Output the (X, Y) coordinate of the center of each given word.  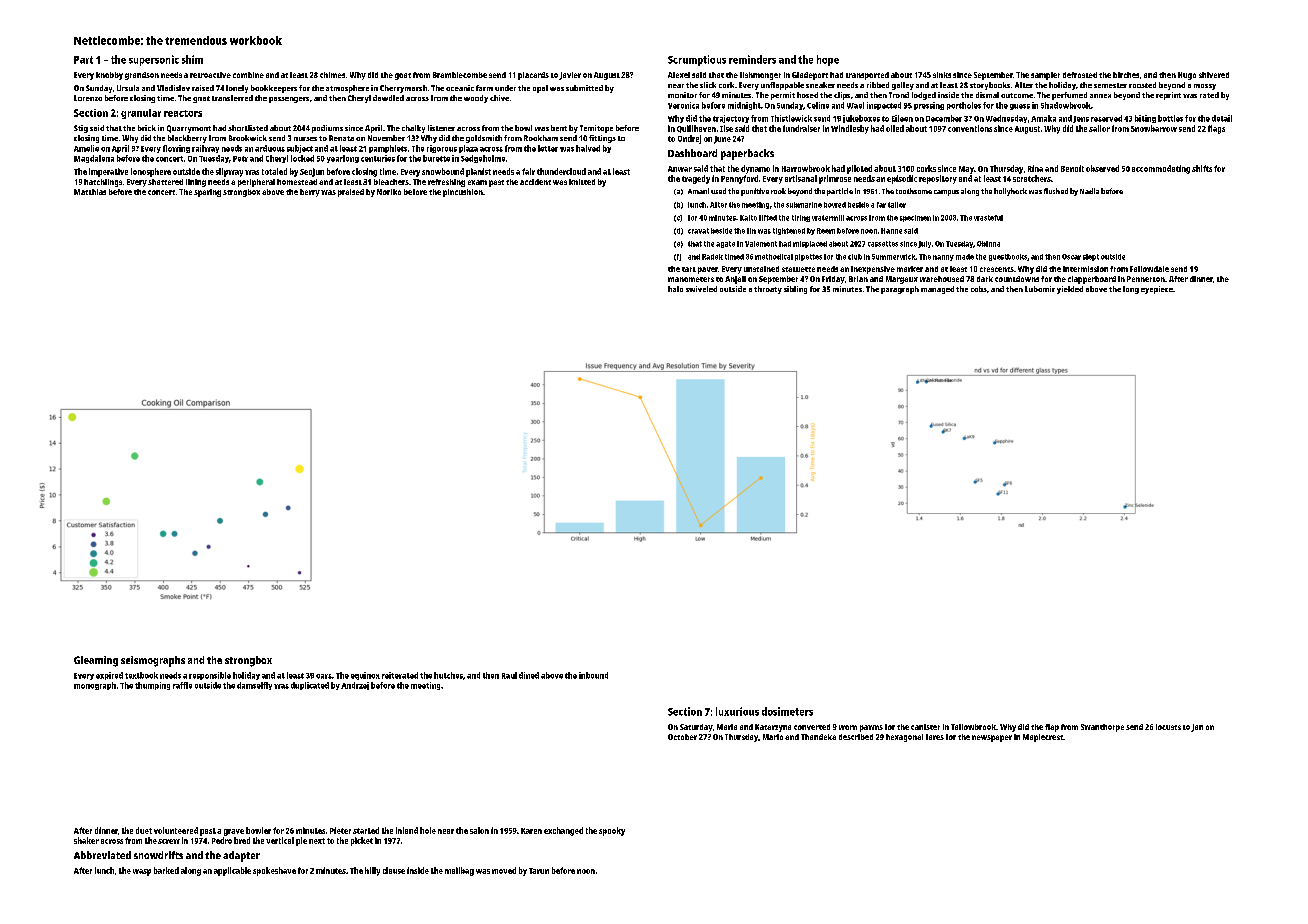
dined (529, 675)
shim (192, 59)
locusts (1168, 727)
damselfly (254, 686)
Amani (698, 191)
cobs (979, 289)
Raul (509, 675)
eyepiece (1157, 290)
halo (675, 289)
